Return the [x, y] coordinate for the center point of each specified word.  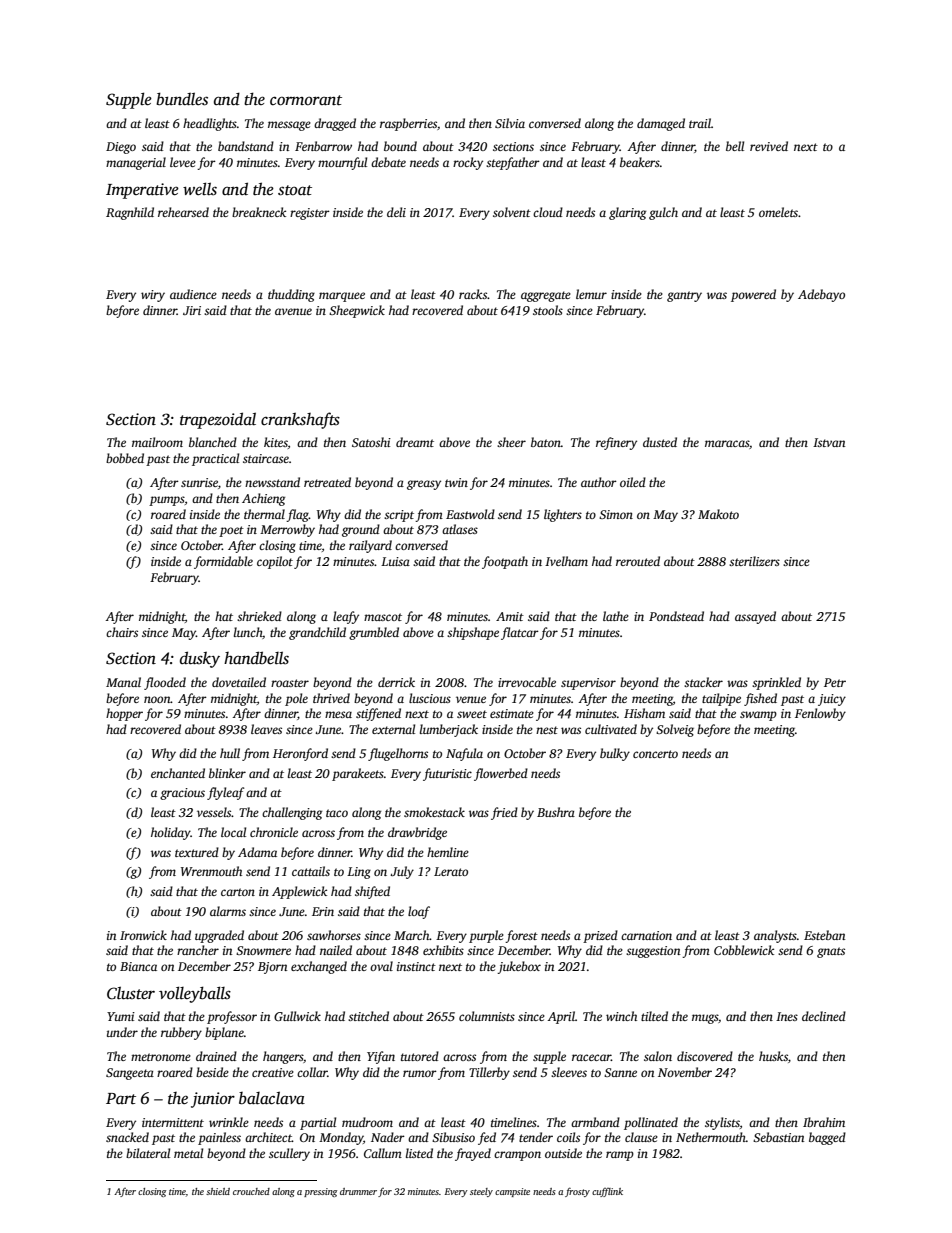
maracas [727, 443]
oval [381, 966]
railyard [370, 546]
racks [473, 294]
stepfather [513, 163]
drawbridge [417, 833]
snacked [127, 1137]
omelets [778, 212]
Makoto [718, 514]
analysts [775, 936]
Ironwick [143, 935]
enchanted [178, 773]
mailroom [157, 442]
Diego [121, 148]
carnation [646, 935]
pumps [167, 501]
